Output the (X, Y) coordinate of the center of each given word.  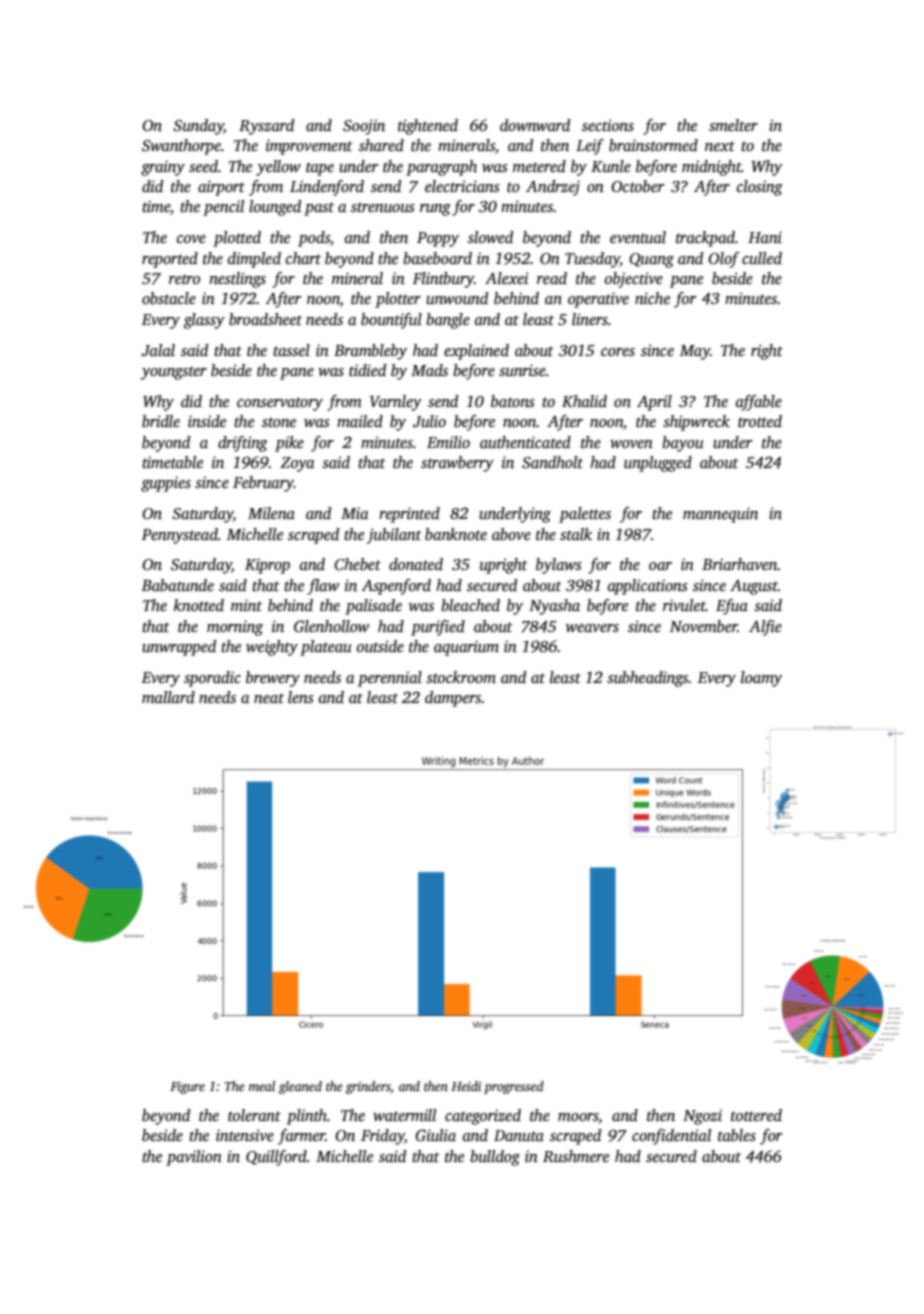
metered (539, 166)
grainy (163, 168)
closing (760, 188)
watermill (404, 1115)
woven (631, 444)
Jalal (158, 350)
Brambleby (370, 352)
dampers (453, 699)
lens (300, 697)
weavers (592, 628)
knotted (199, 605)
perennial (390, 679)
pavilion (194, 1158)
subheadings (648, 679)
